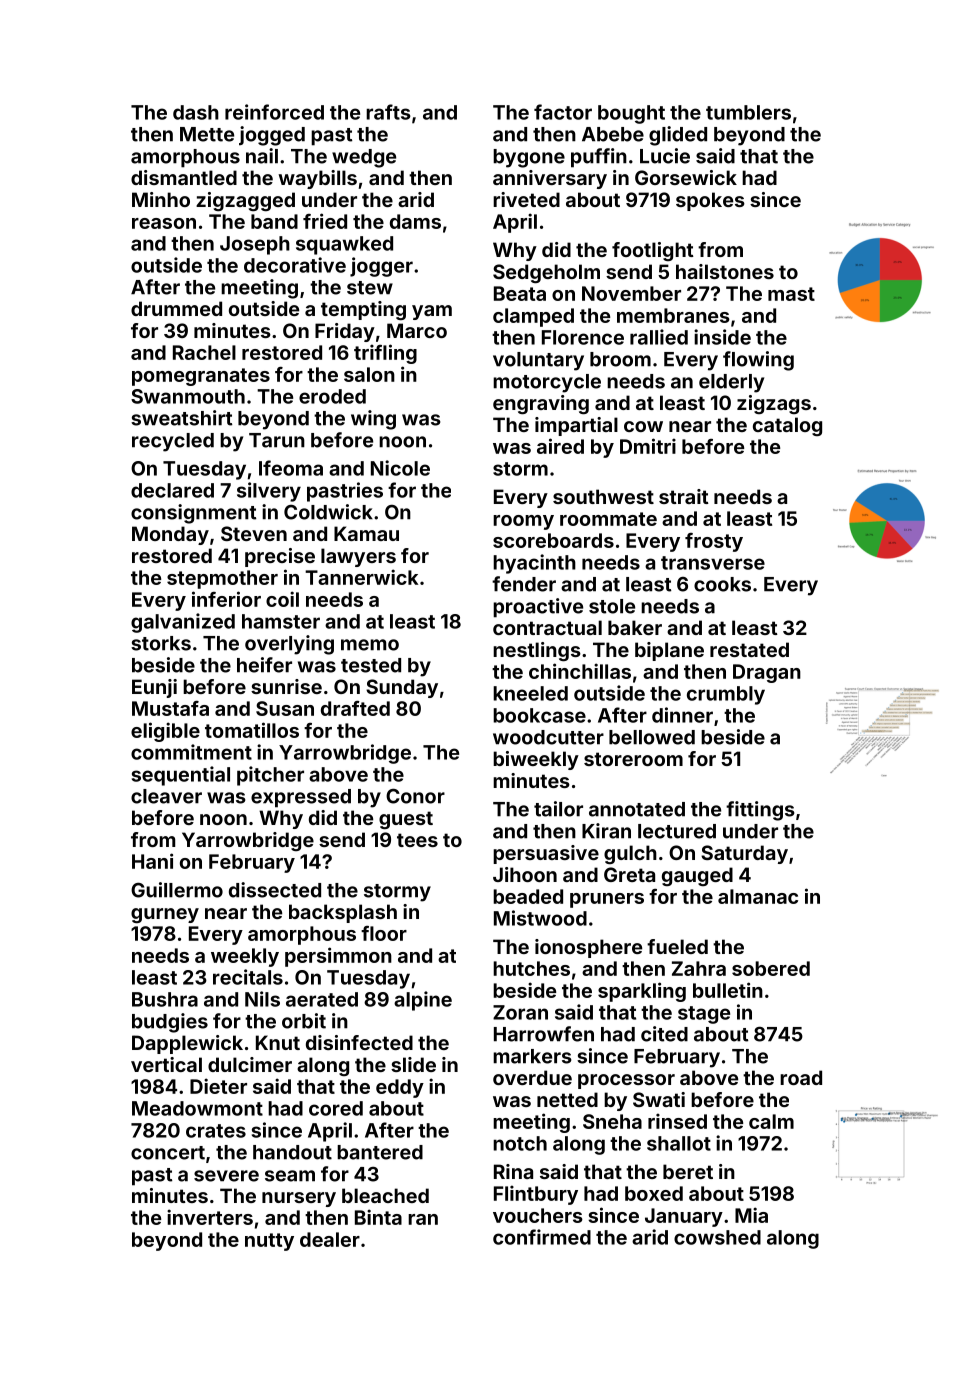 This image has height=1384, width=956. Describe the element at coordinates (526, 199) in the image. I see `riveted` at that location.
